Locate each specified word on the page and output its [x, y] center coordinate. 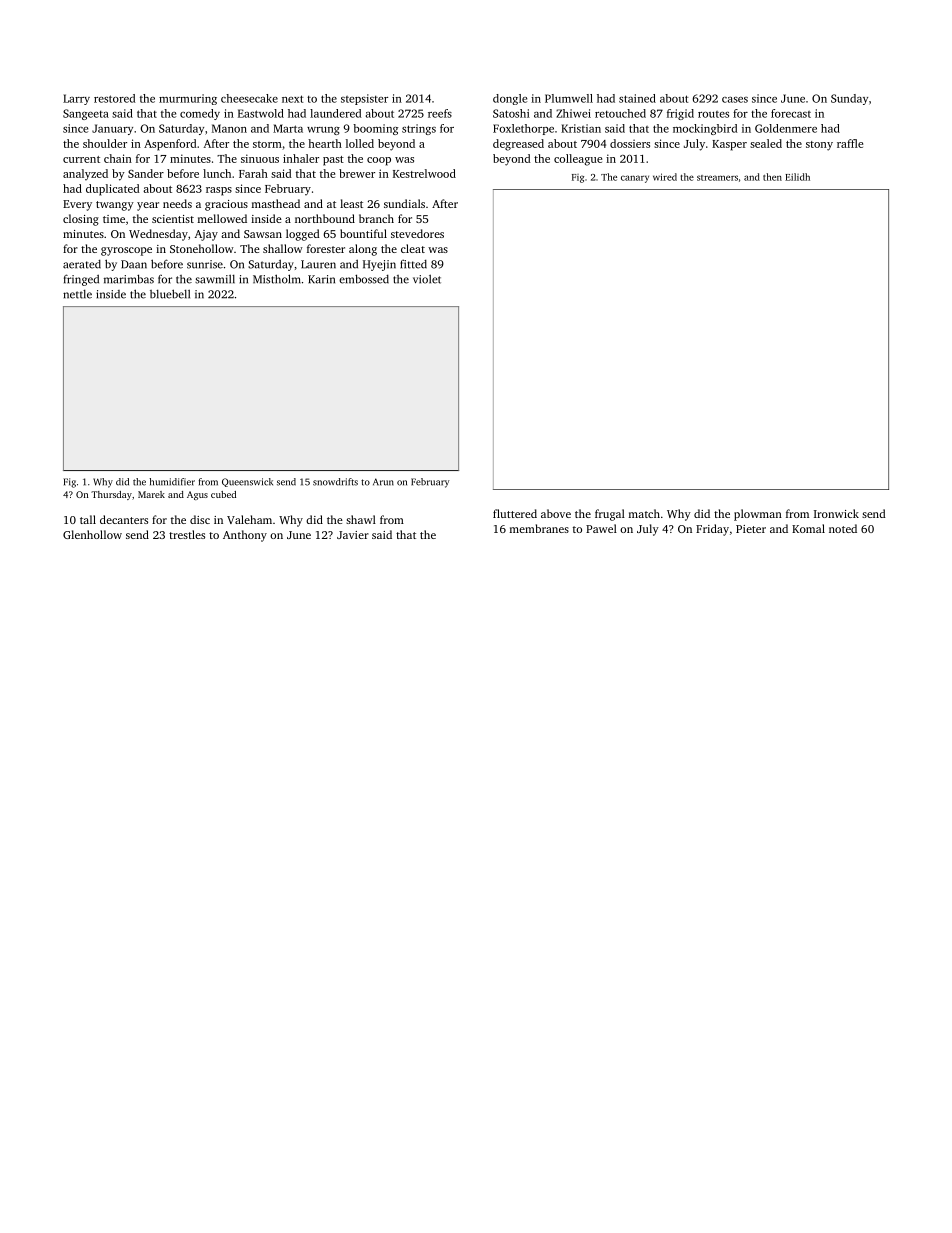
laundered [335, 113]
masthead [276, 203]
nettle [77, 294]
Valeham [249, 519]
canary [635, 179]
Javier [353, 535]
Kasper [729, 145]
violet [427, 279]
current [81, 159]
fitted [413, 264]
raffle [850, 143]
